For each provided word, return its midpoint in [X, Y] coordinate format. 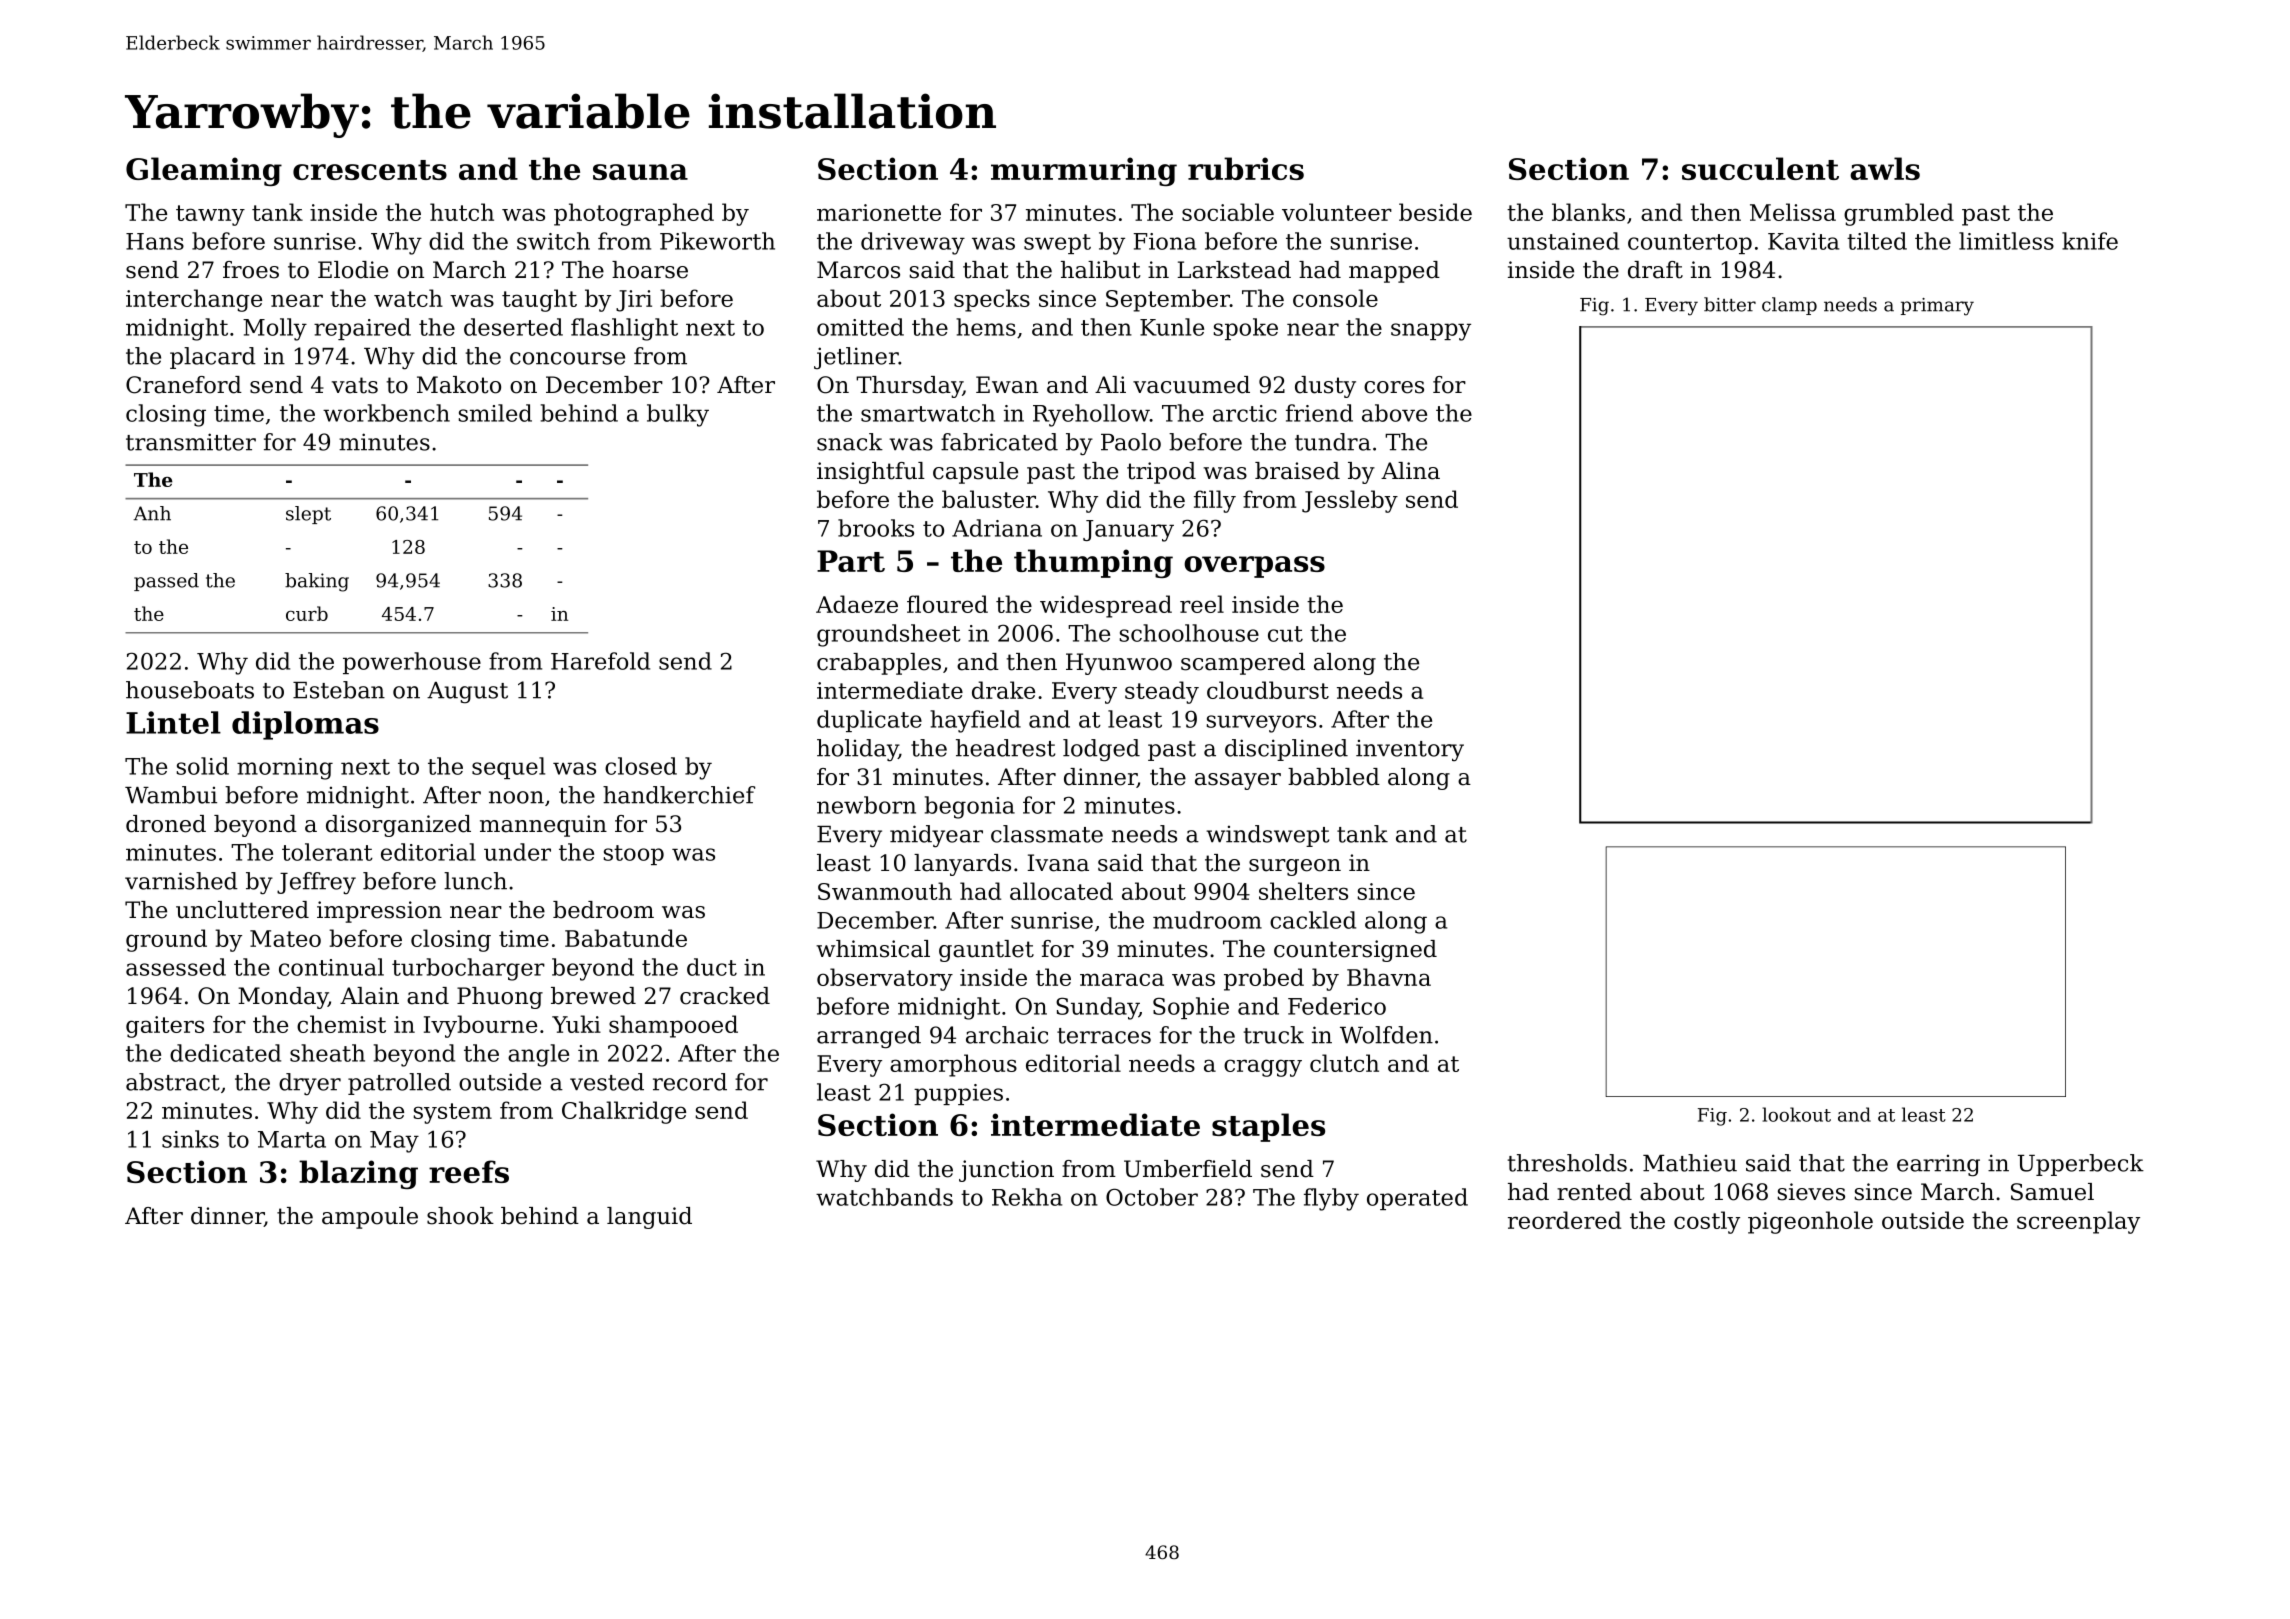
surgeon [1295, 867]
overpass [1254, 567]
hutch [462, 212]
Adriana [997, 528]
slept [308, 515]
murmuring [1084, 171]
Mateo [285, 938]
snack [850, 442]
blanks [1588, 212]
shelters [1303, 891]
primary [1937, 307]
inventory [1410, 750]
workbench [386, 413]
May [394, 1142]
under [517, 852]
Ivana [1058, 863]
